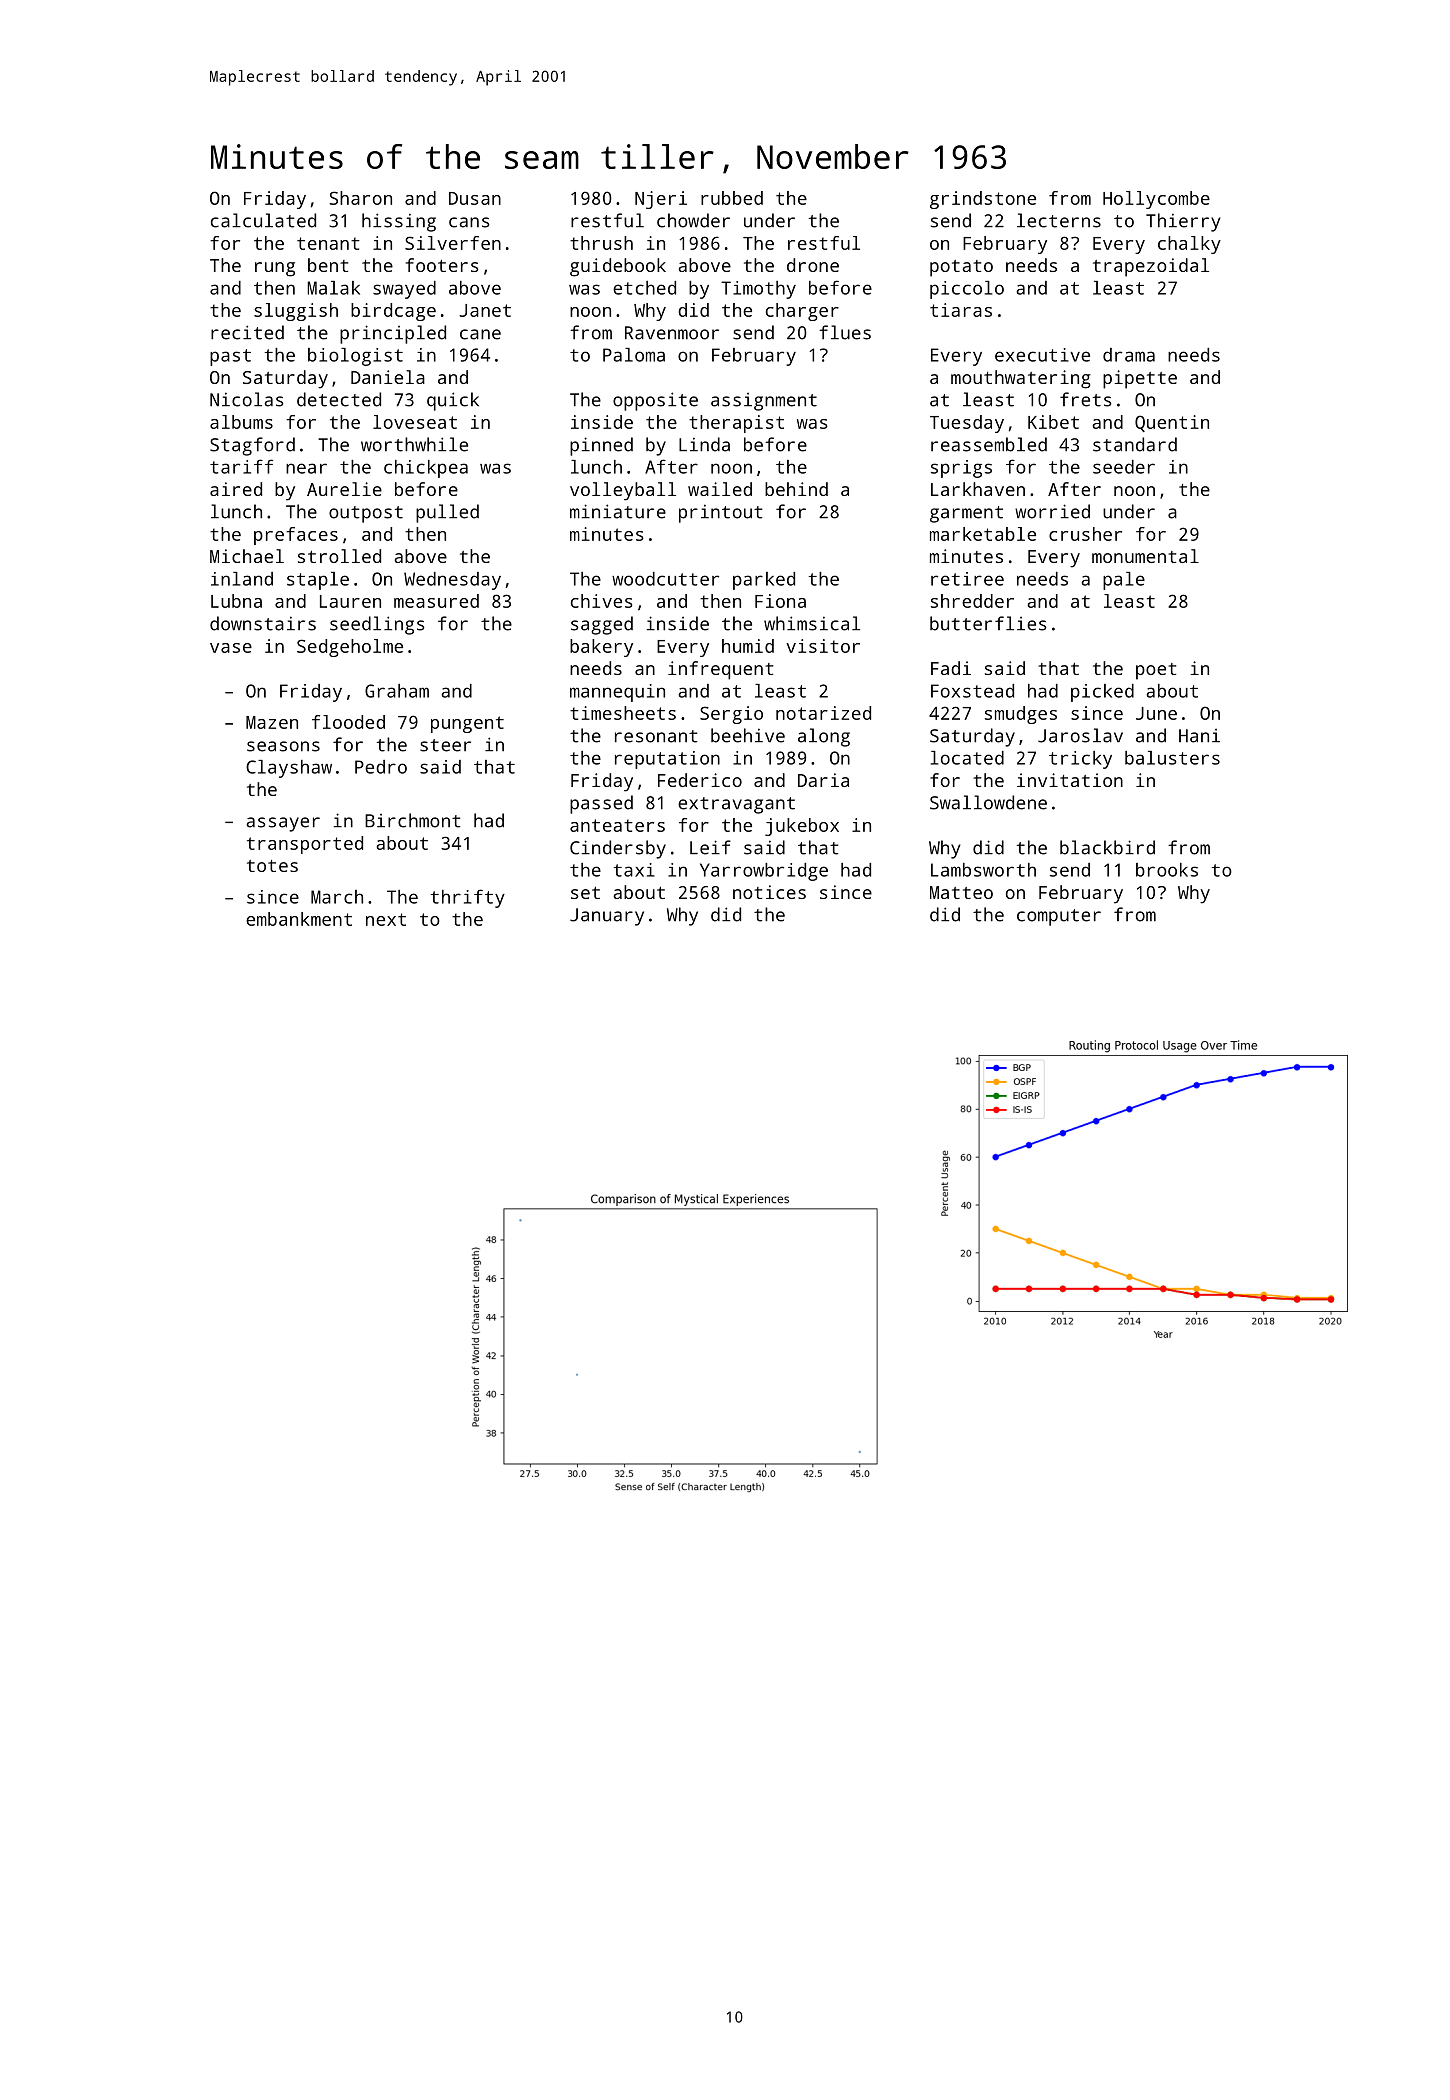 This document has height=2100, width=1450. Describe the element at coordinates (252, 446) in the document. I see `Stagford` at that location.
